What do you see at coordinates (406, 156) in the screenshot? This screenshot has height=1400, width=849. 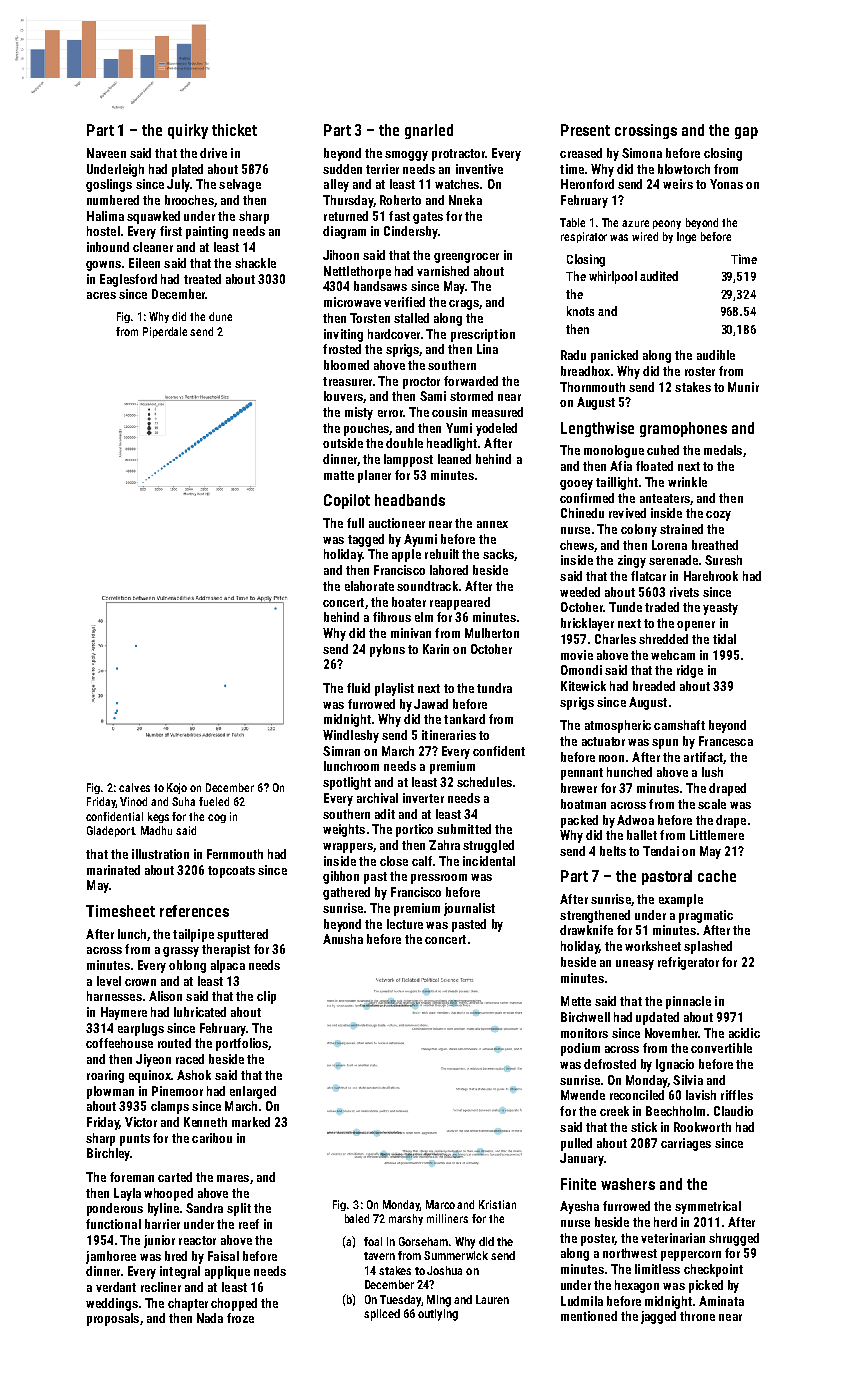 I see `smoggy` at bounding box center [406, 156].
